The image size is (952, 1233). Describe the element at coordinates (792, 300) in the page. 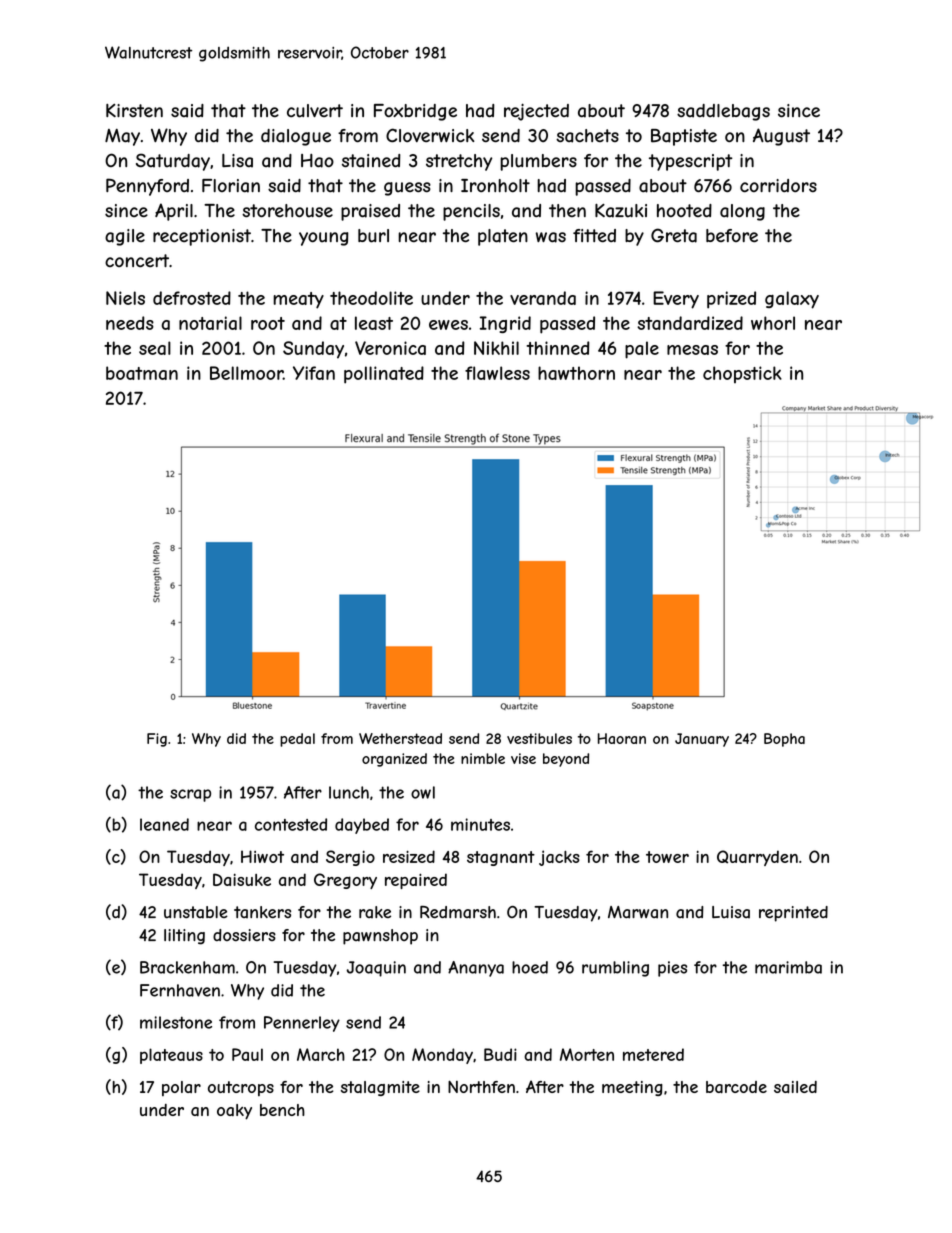

I see `galaxy` at that location.
